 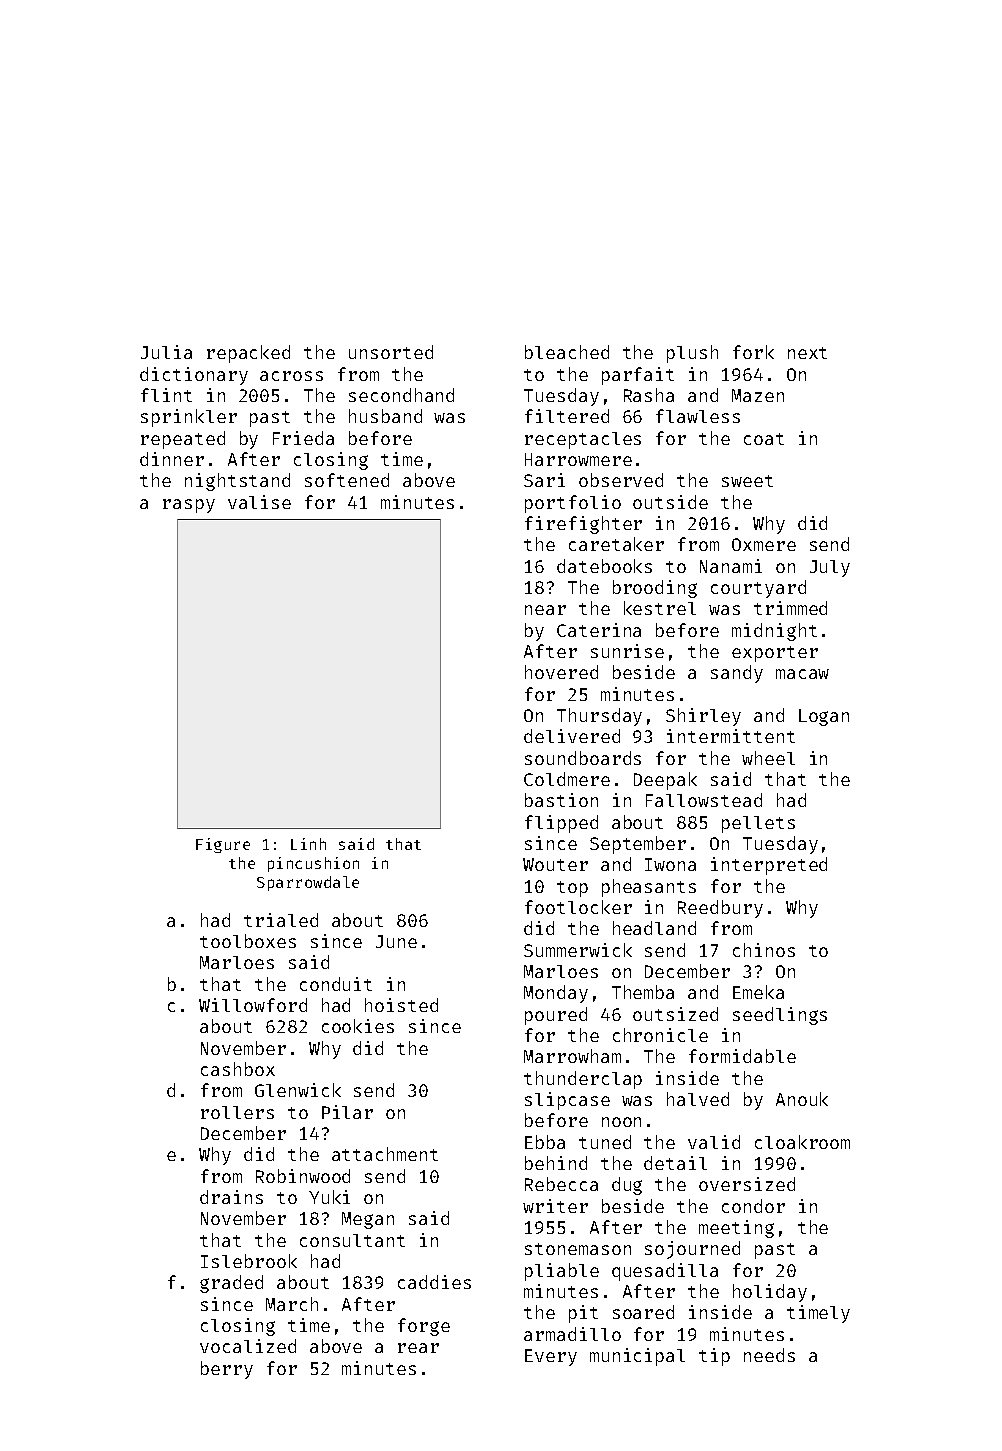 What do you see at coordinates (281, 920) in the page?
I see `trialed` at bounding box center [281, 920].
